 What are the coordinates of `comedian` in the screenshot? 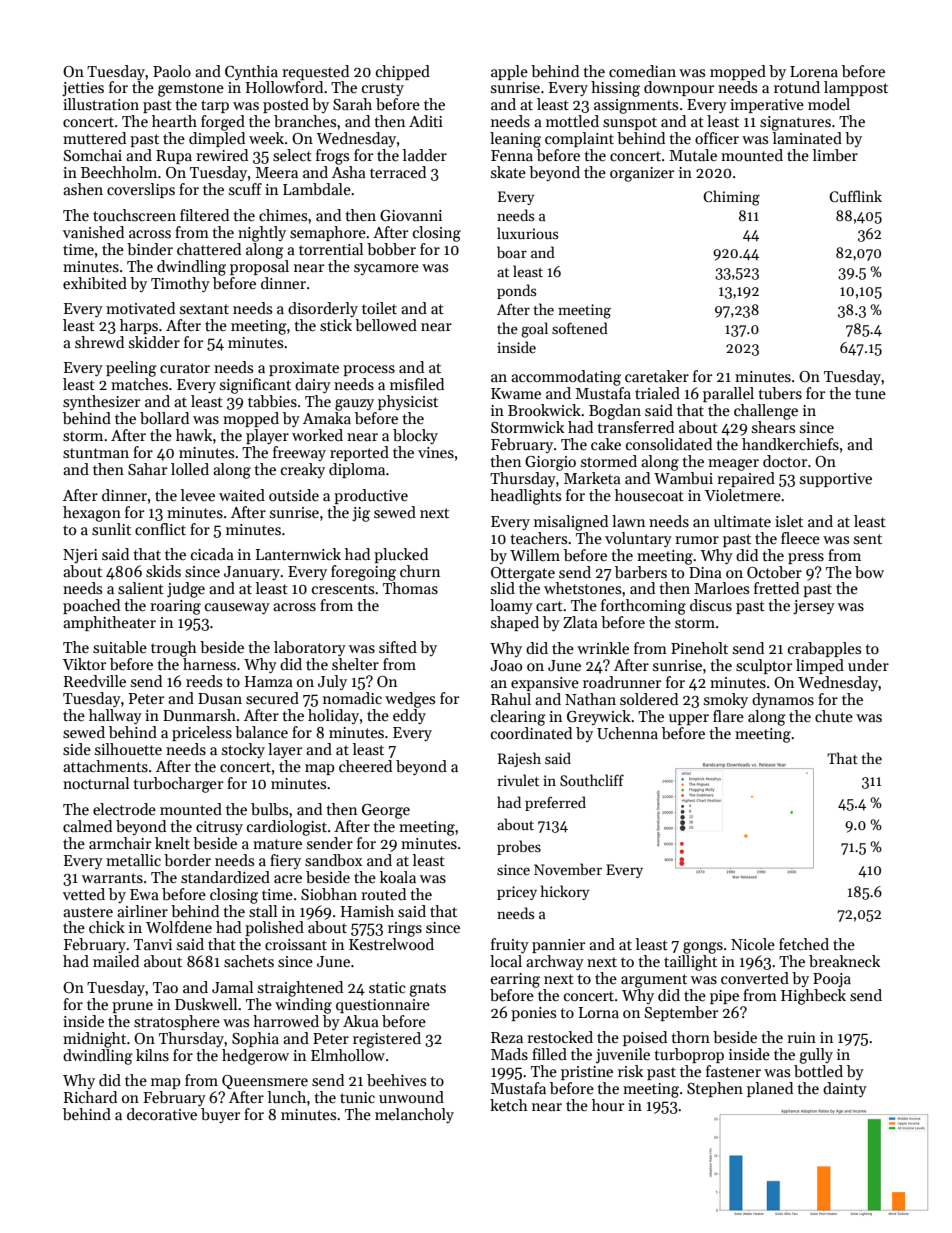 It's located at (642, 71).
